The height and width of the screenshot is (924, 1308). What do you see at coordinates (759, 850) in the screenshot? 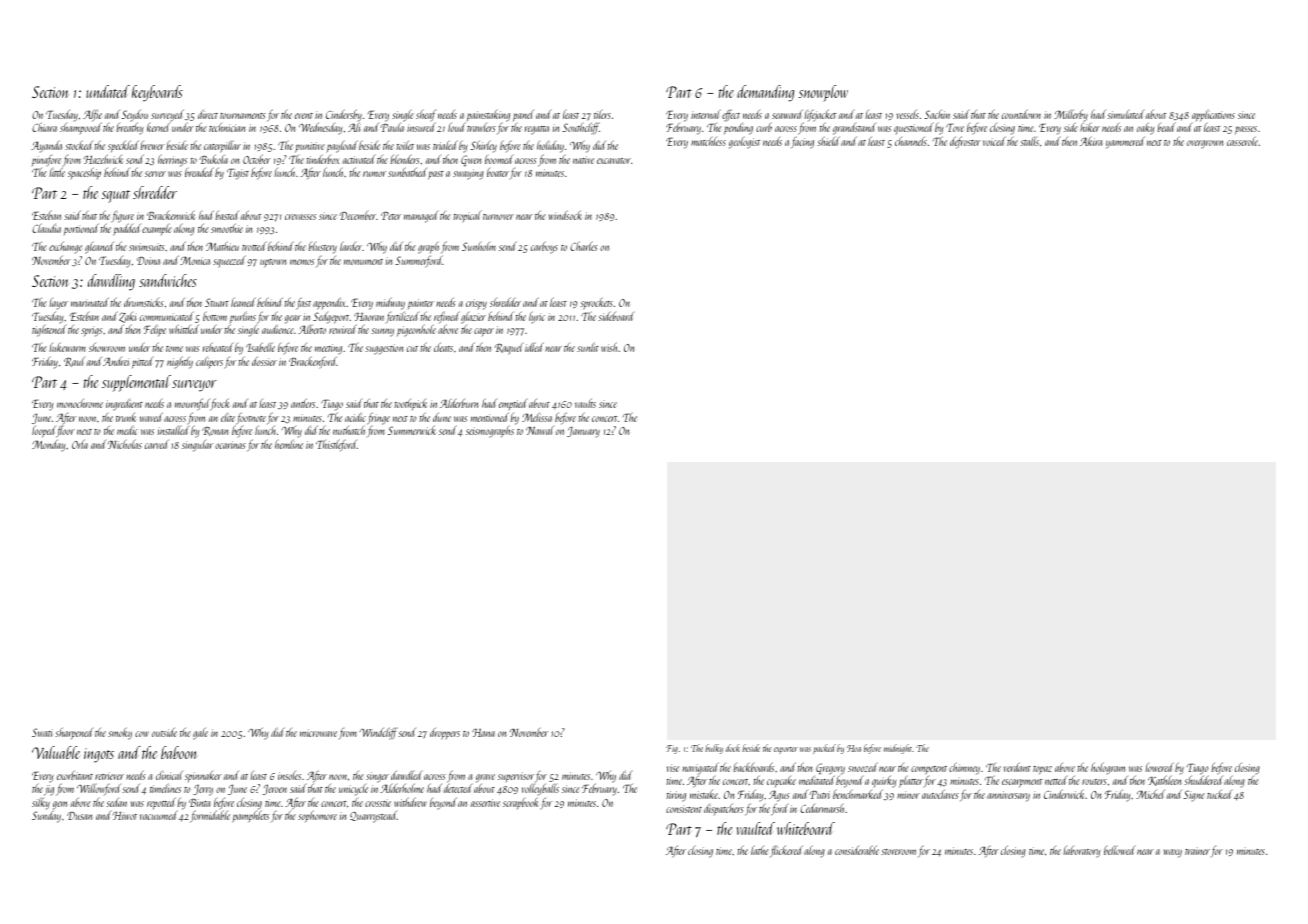
I see `lathe` at bounding box center [759, 850].
